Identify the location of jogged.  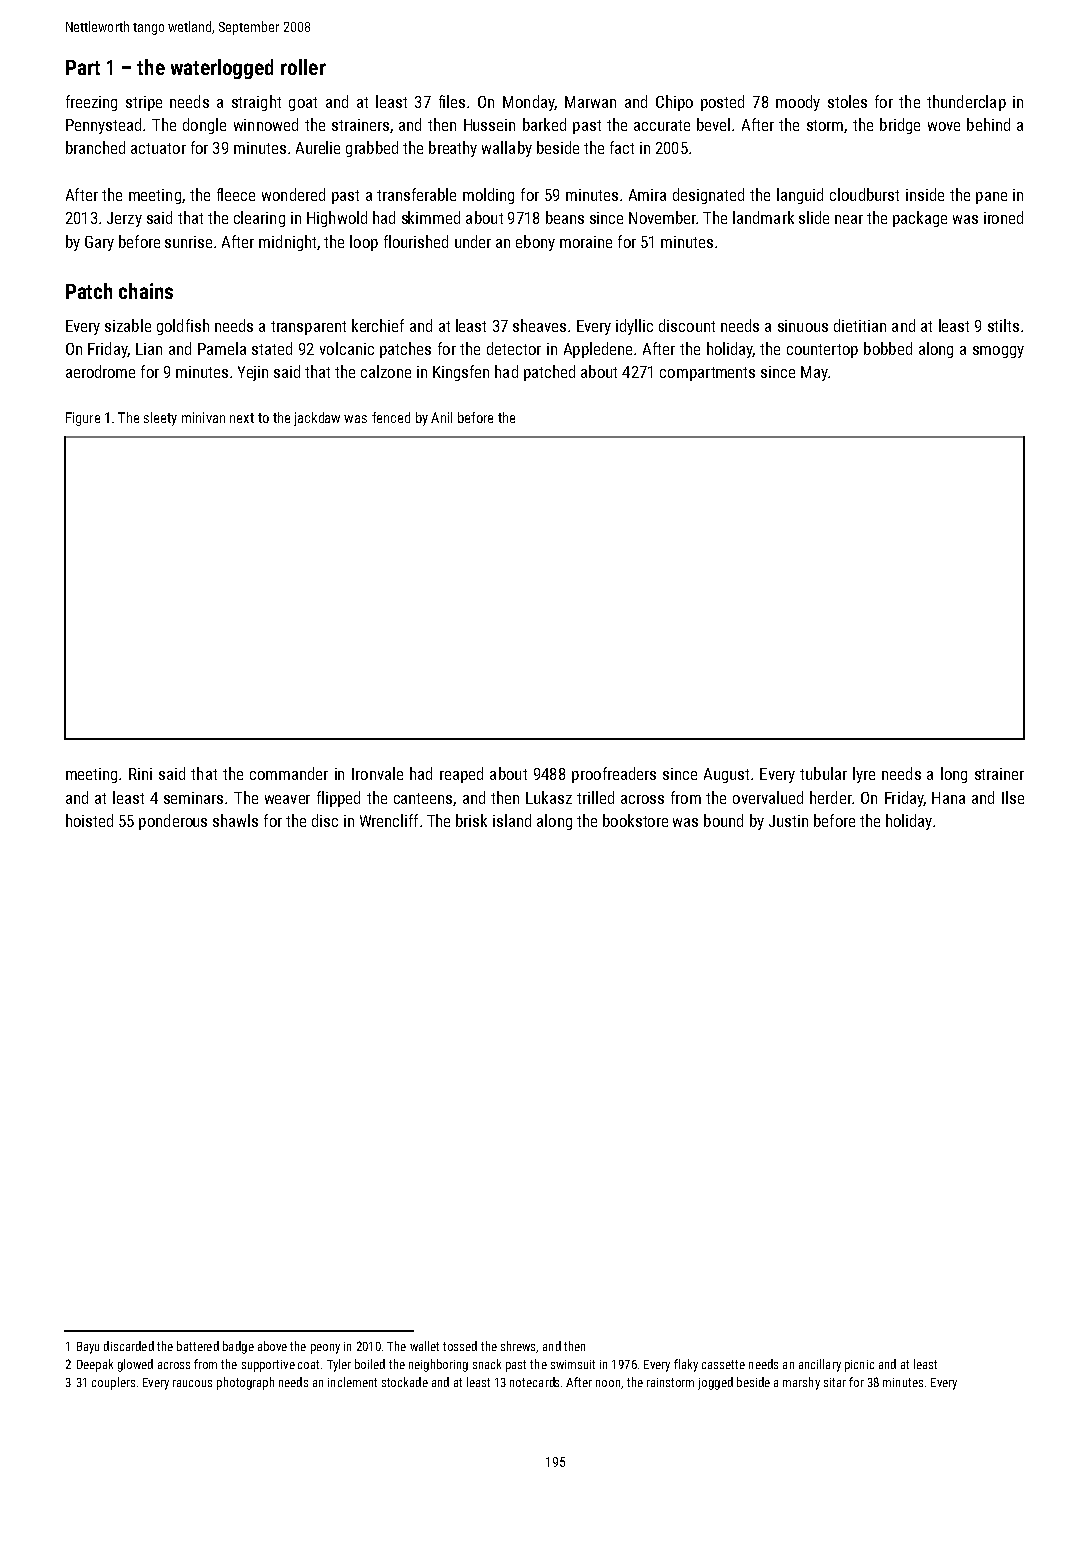
(715, 1383).
